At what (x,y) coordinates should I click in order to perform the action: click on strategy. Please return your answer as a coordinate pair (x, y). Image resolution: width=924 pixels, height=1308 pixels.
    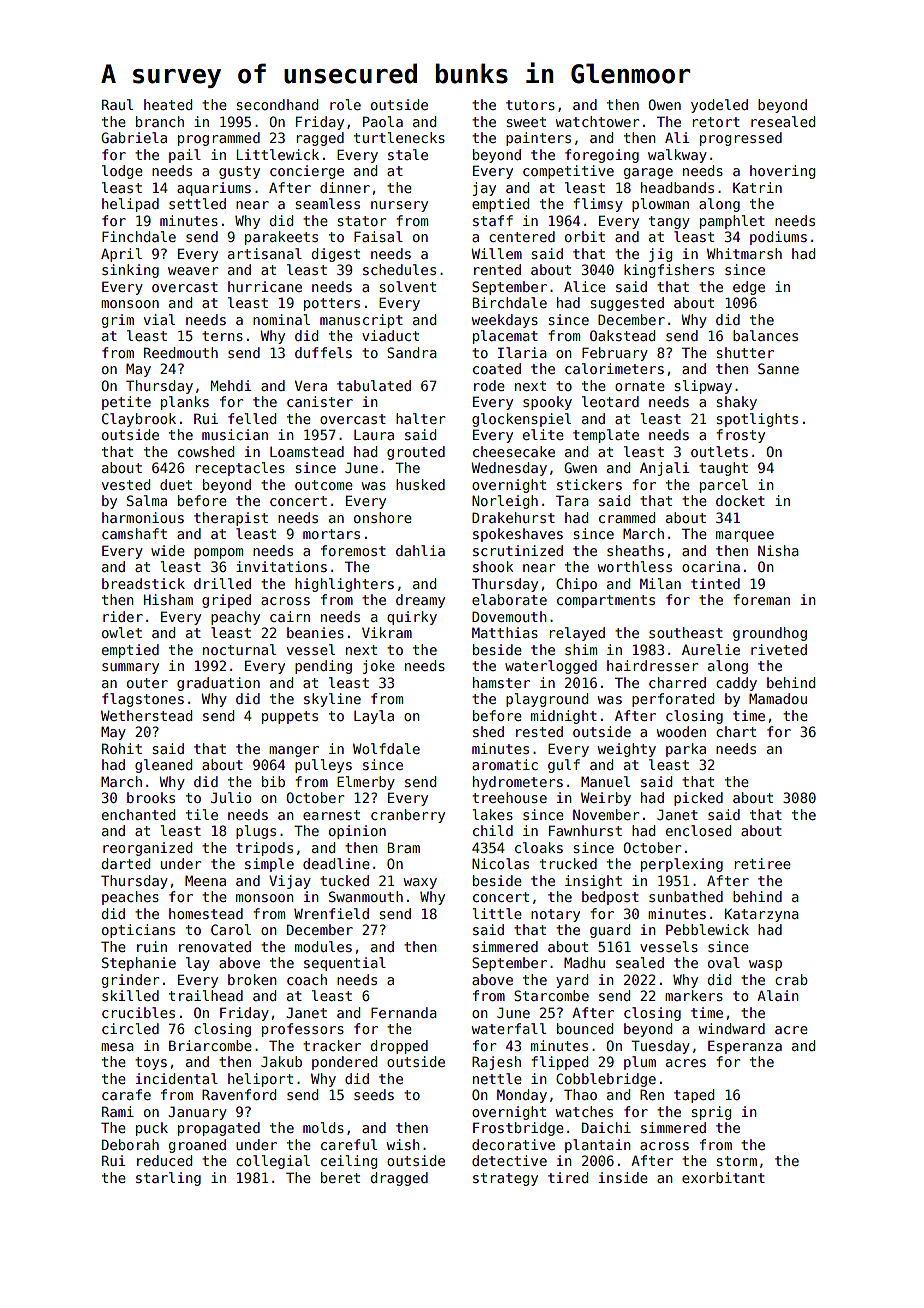
    Looking at the image, I should click on (505, 1179).
